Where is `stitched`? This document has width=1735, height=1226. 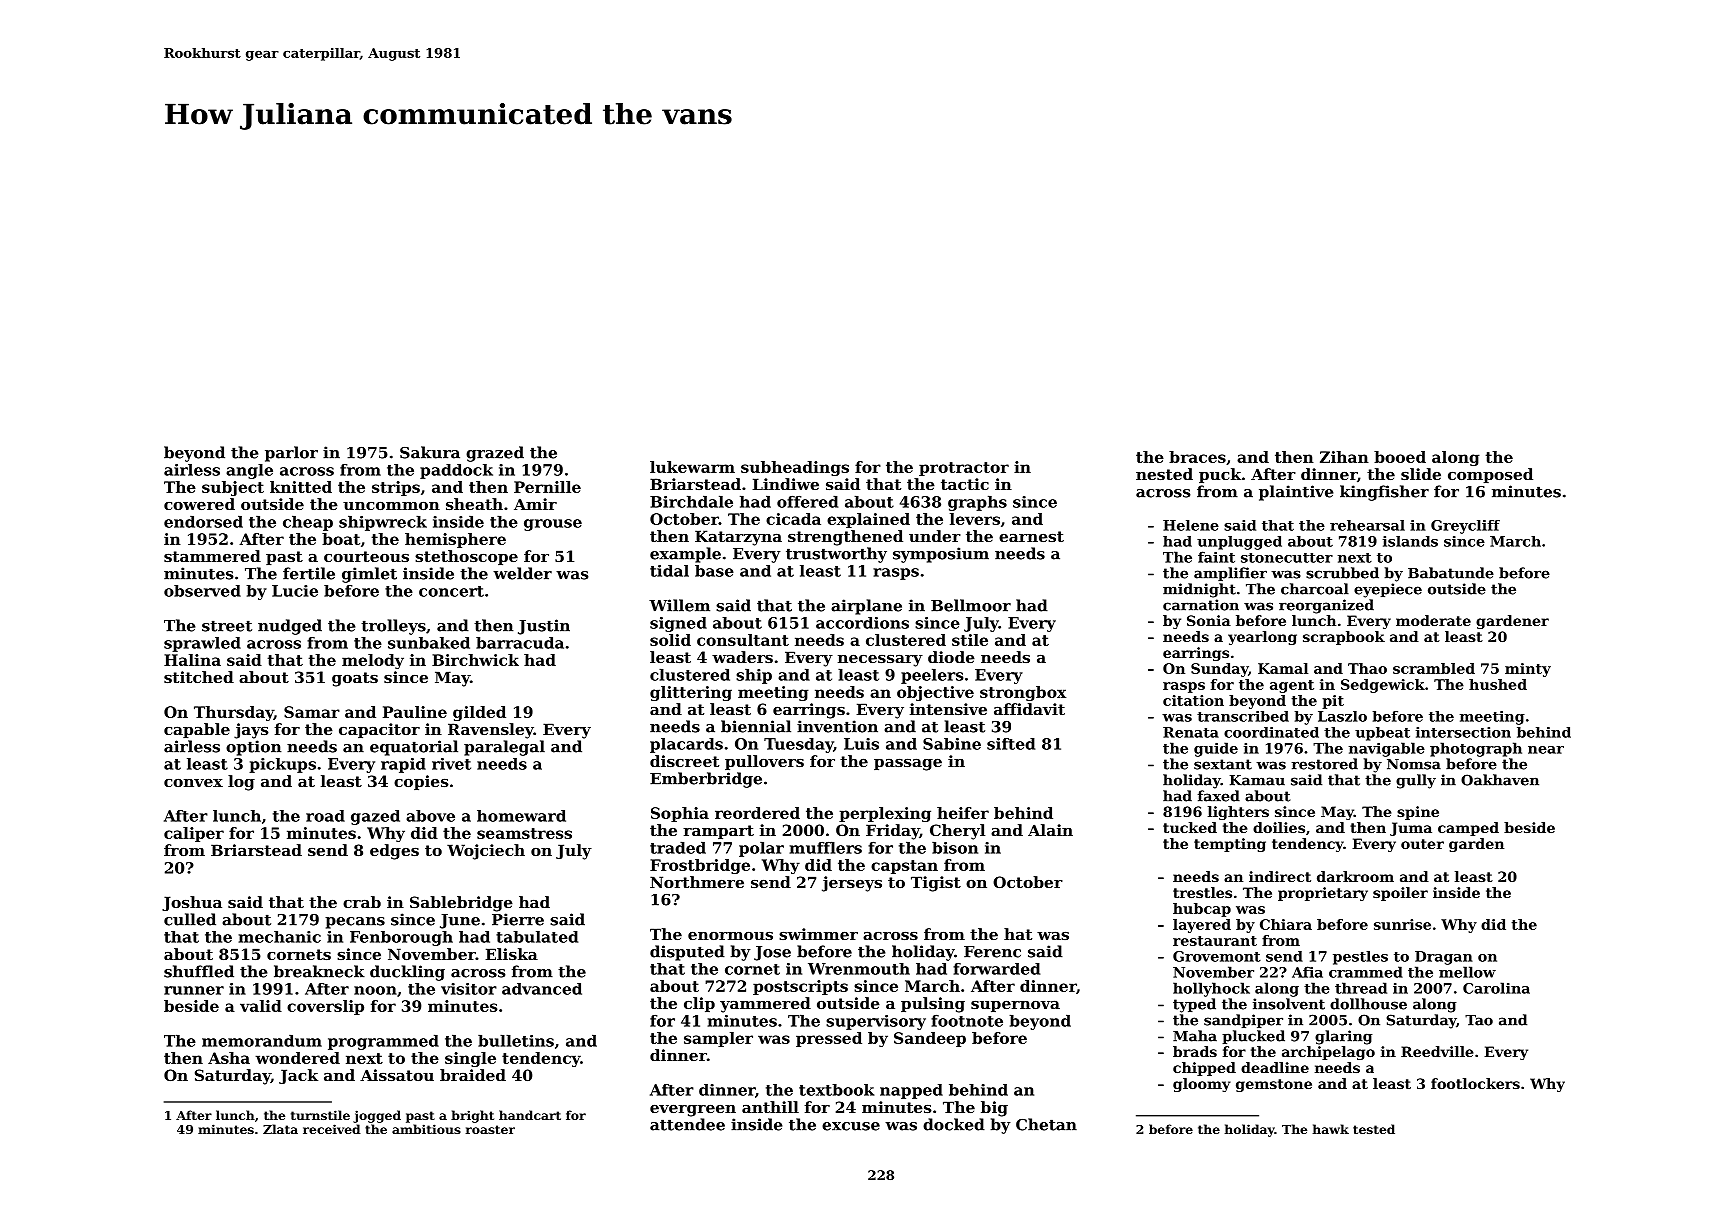
stitched is located at coordinates (199, 677).
